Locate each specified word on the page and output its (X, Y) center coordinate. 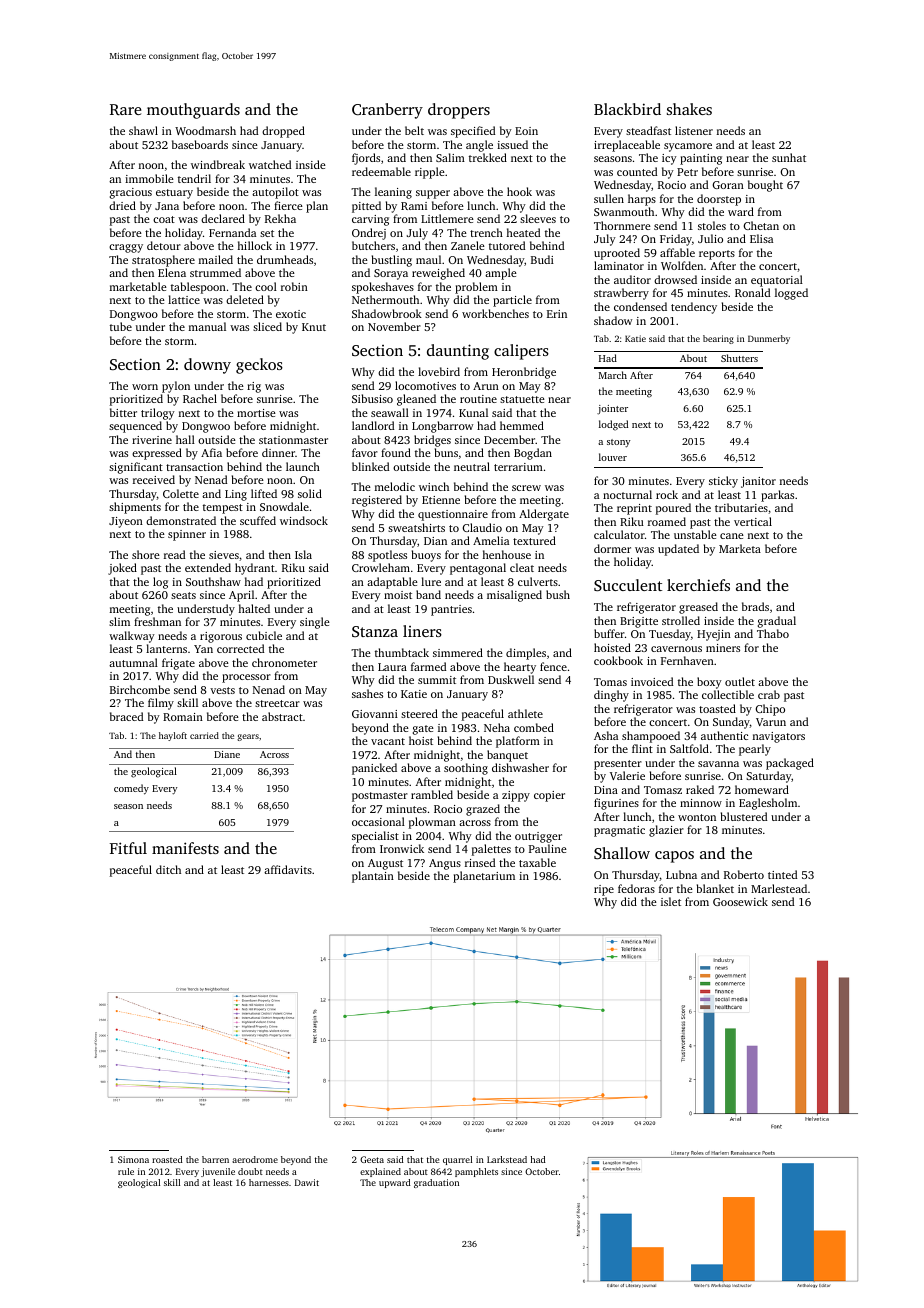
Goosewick (740, 901)
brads (755, 606)
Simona (133, 1159)
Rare (125, 109)
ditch (168, 869)
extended (208, 567)
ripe (604, 890)
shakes (689, 109)
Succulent (628, 585)
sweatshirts (416, 527)
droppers (459, 111)
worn (145, 387)
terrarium (518, 467)
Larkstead (507, 1159)
